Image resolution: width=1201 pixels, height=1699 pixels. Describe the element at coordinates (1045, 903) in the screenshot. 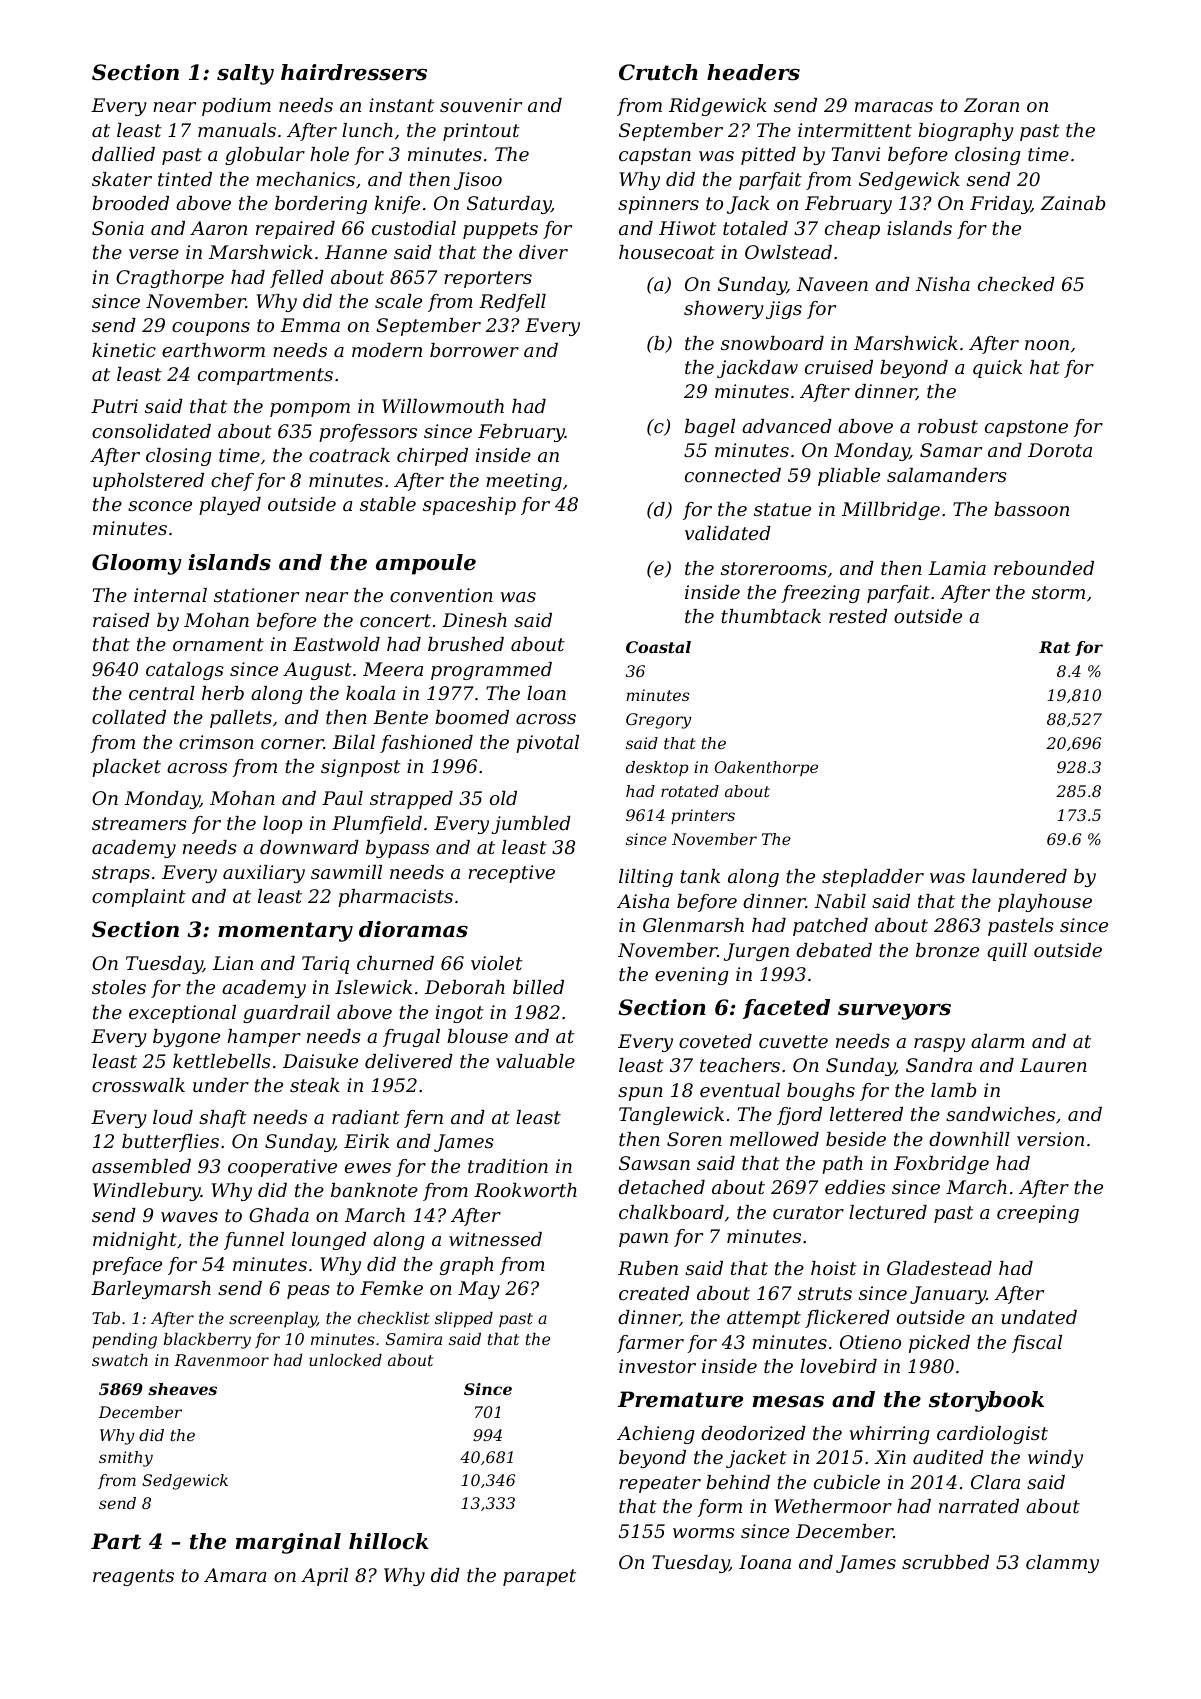

I see `playhouse` at that location.
